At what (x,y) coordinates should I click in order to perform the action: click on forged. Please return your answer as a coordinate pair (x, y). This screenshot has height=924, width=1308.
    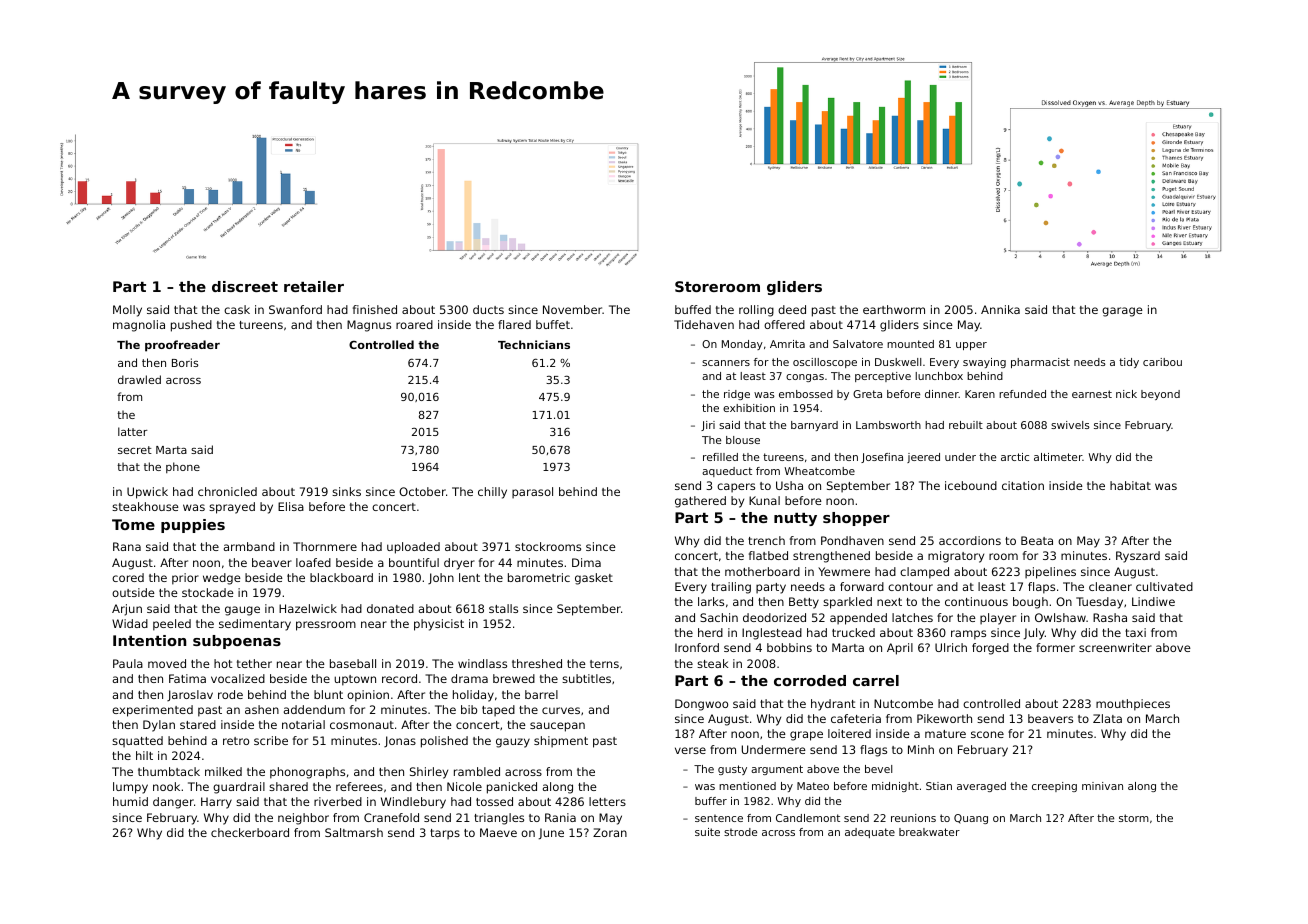
    Looking at the image, I should click on (990, 649).
